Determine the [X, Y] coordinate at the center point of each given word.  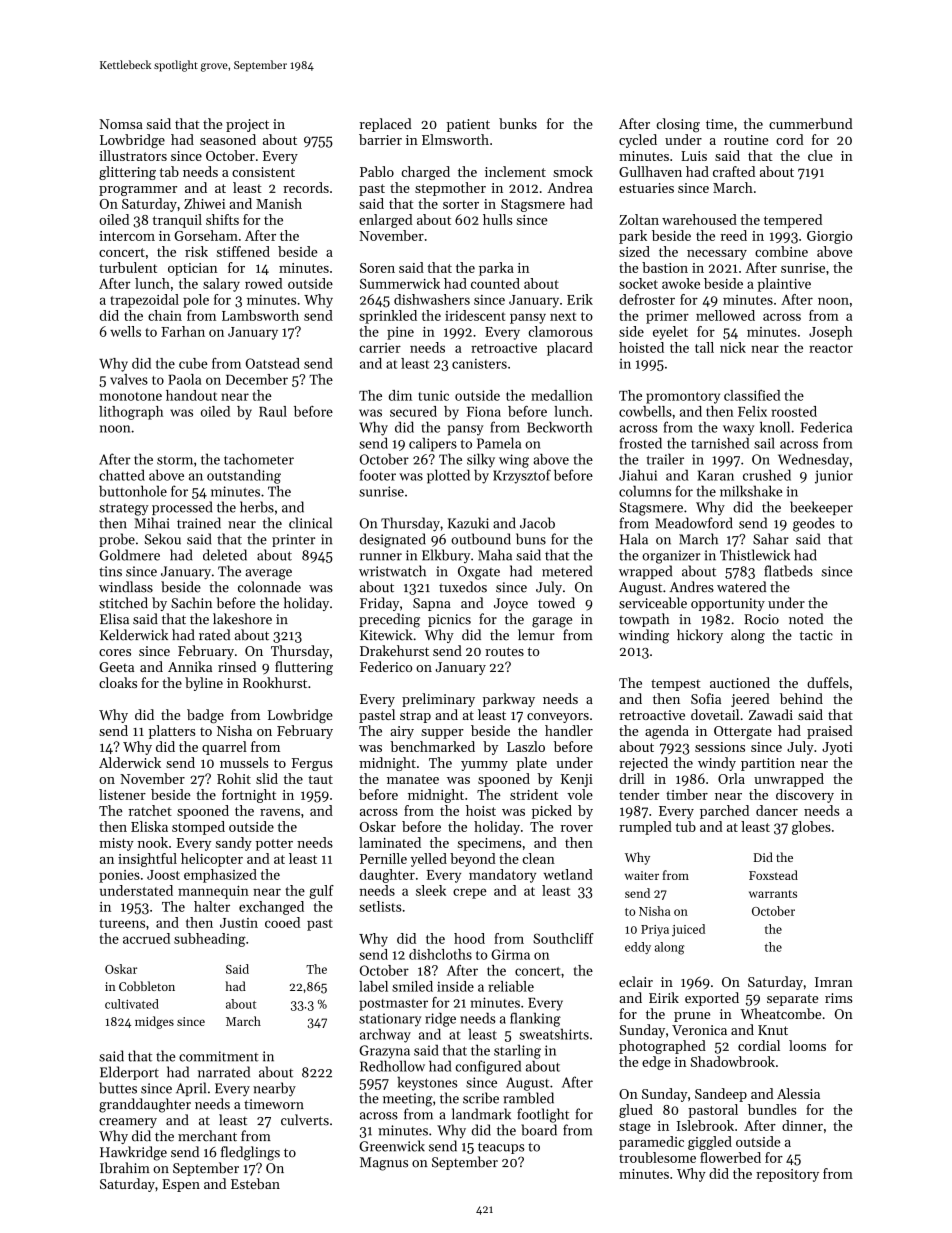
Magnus [384, 1164]
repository [787, 1175]
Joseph [831, 333]
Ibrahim [125, 1168]
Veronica [699, 1030]
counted [495, 283]
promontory [683, 398]
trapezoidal [144, 301]
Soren [377, 268]
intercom [127, 236]
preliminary [438, 700]
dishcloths [440, 954]
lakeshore [242, 619]
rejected [643, 764]
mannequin [213, 892]
